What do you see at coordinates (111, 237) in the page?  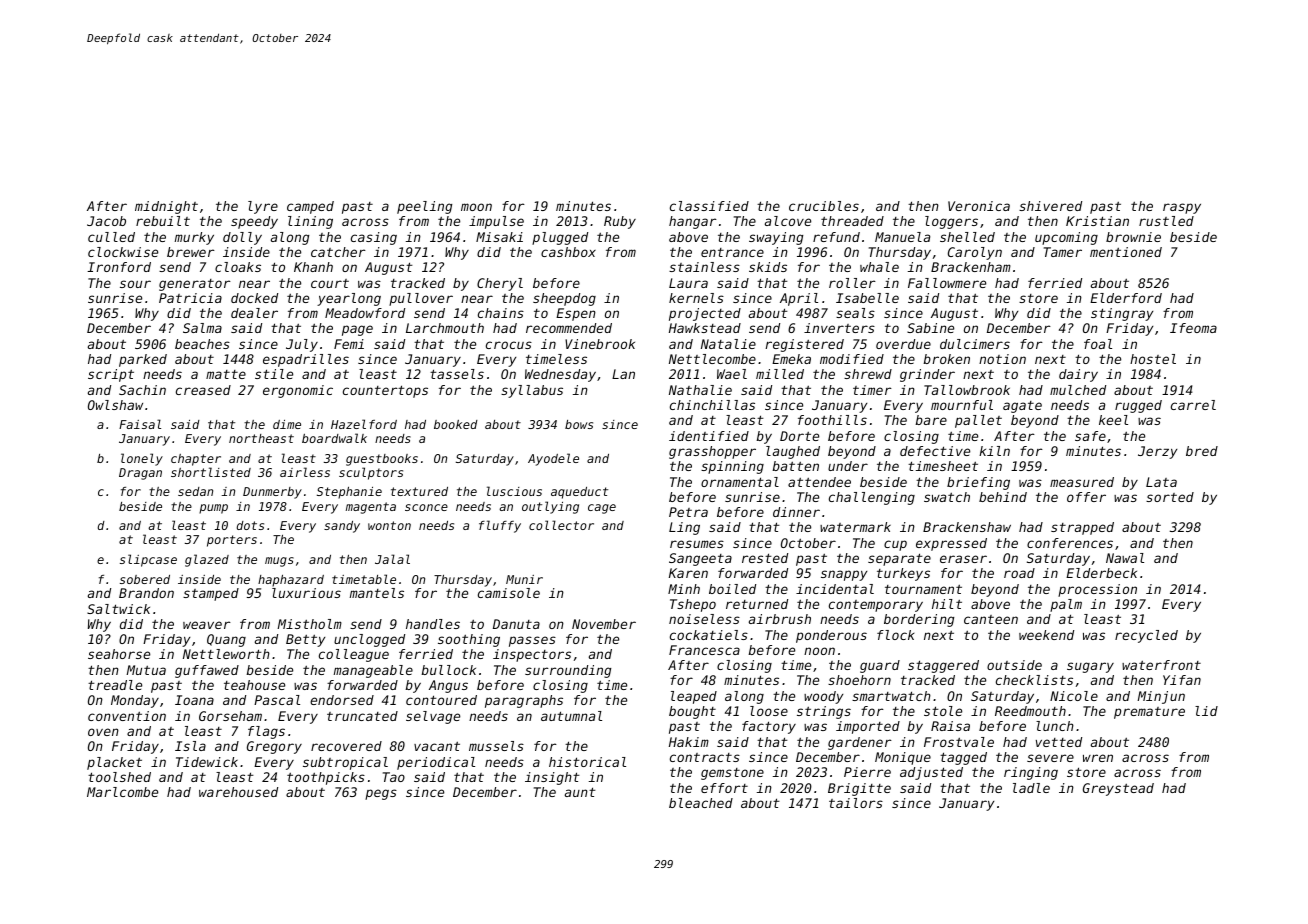 I see `culled` at bounding box center [111, 237].
